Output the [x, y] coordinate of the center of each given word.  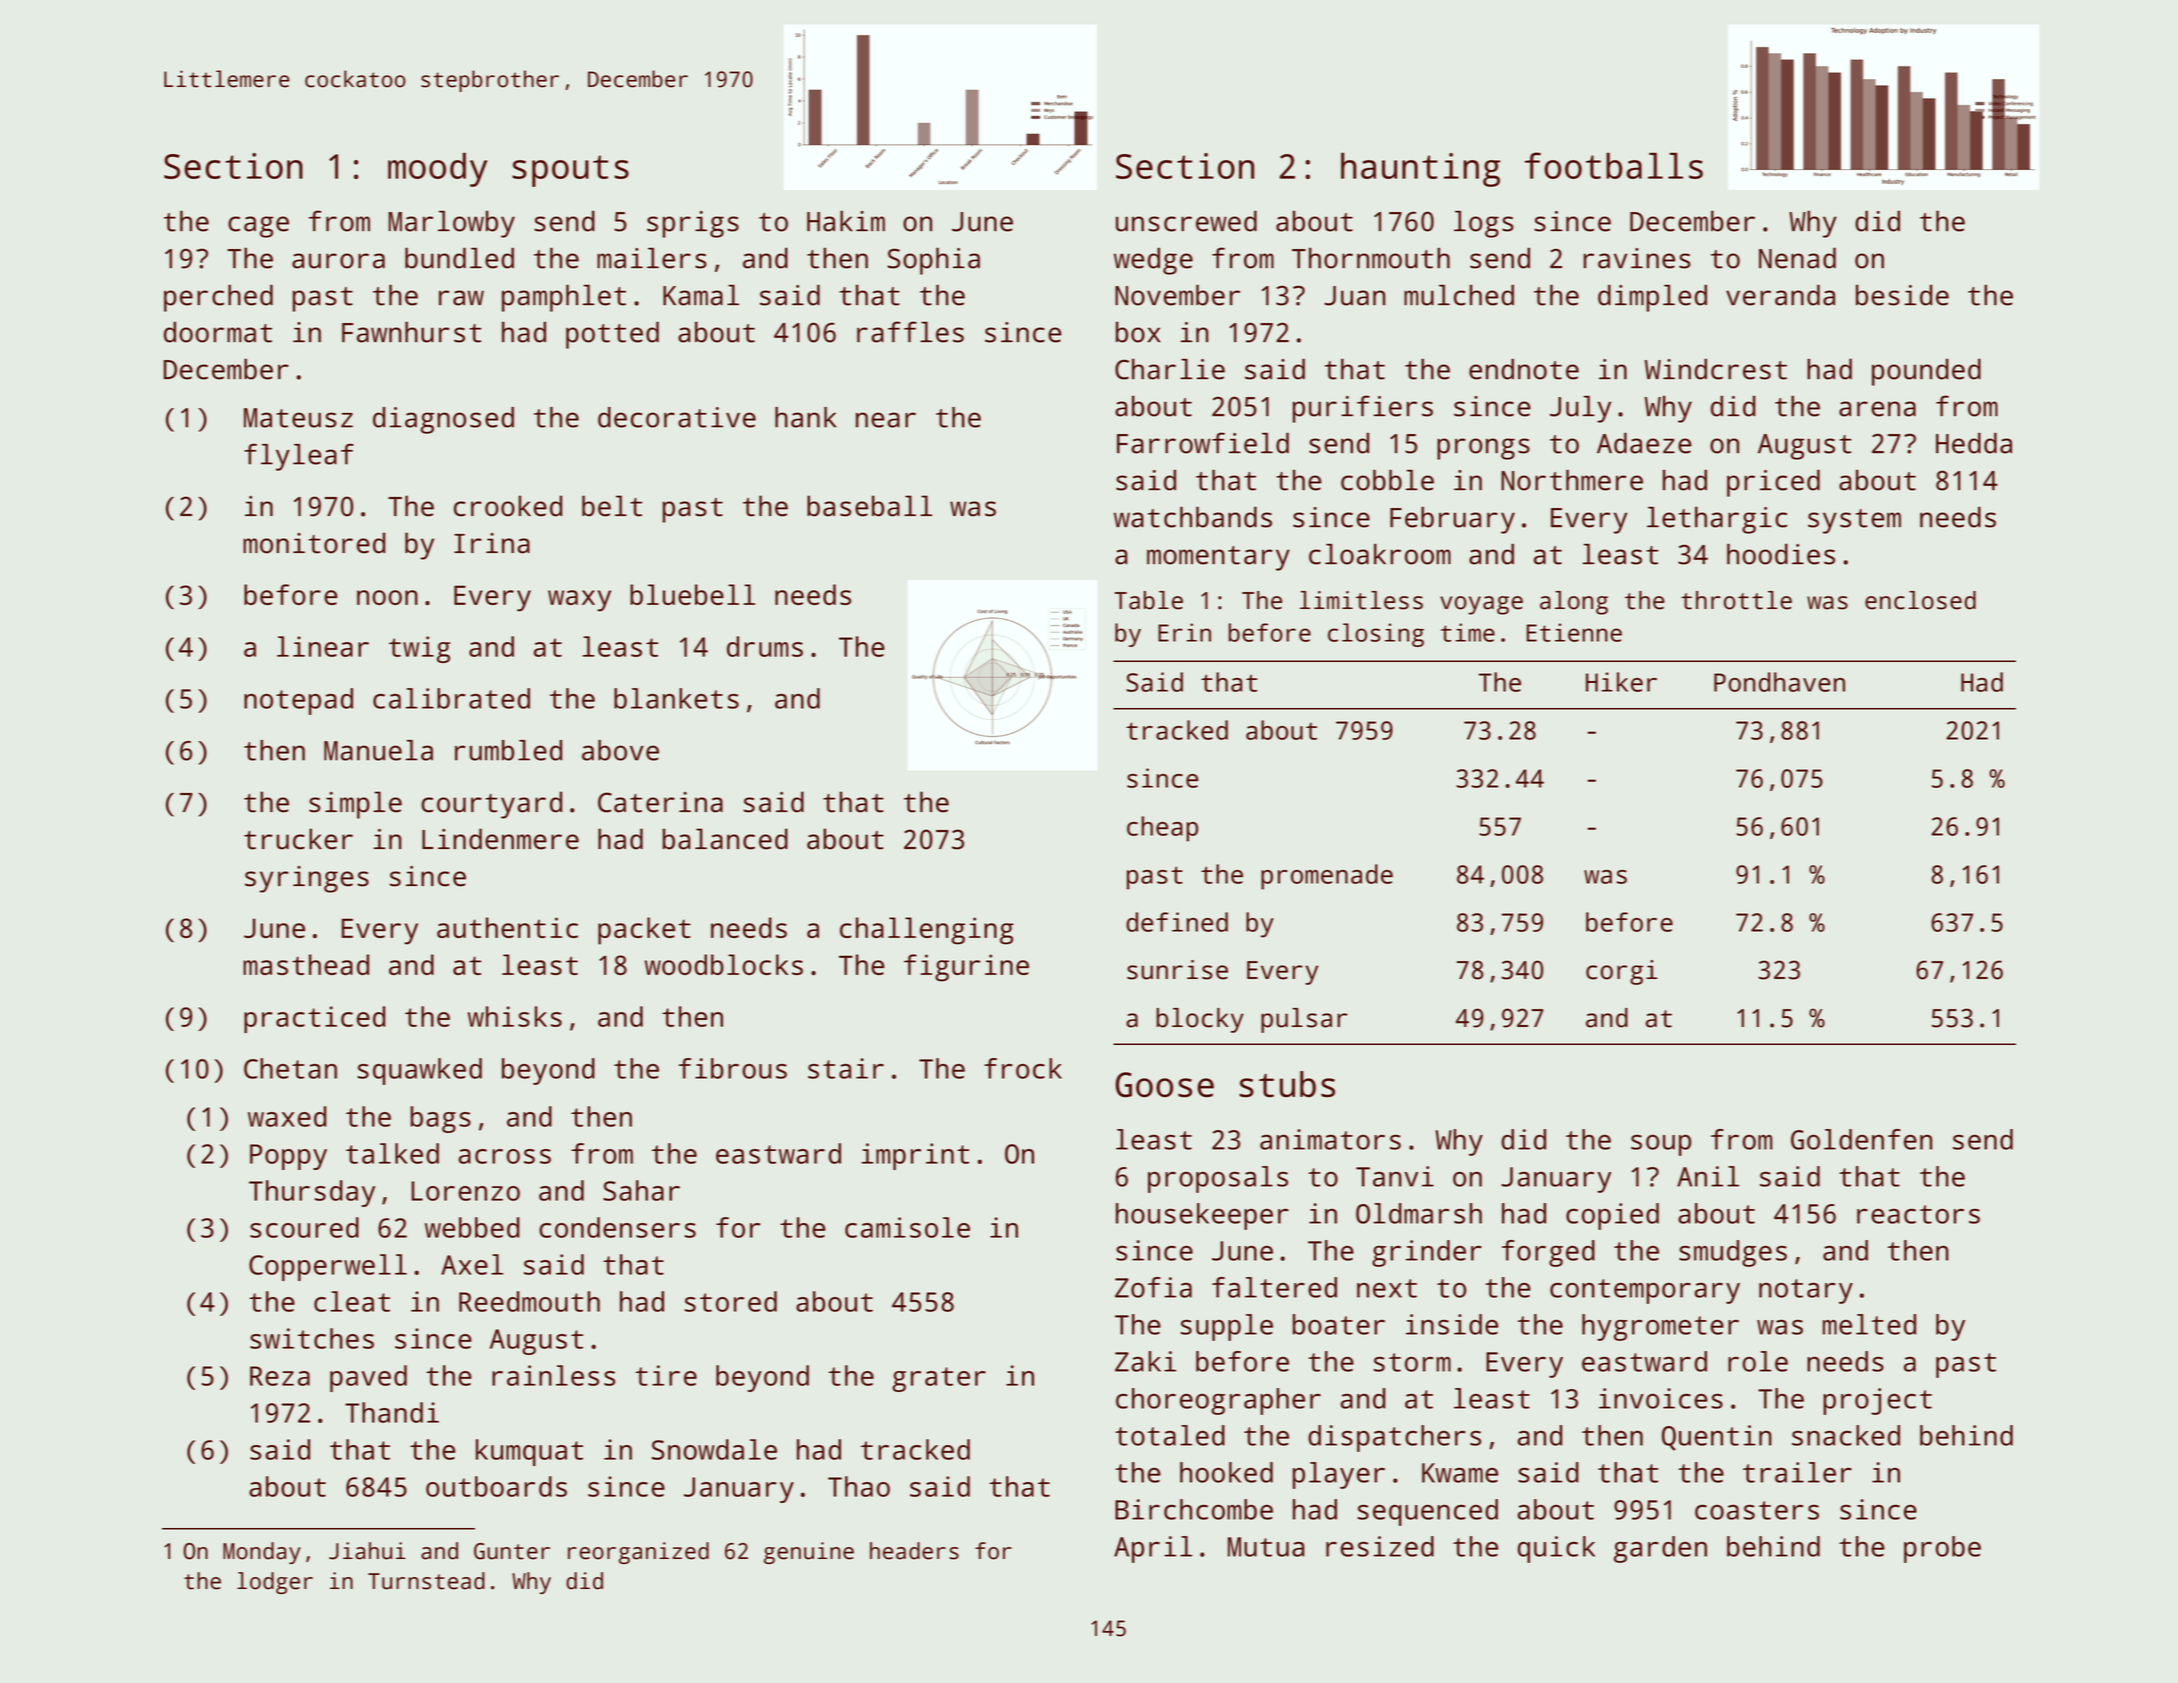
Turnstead [426, 1581]
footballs [1614, 165]
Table [1149, 600]
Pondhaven [1779, 682]
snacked [1846, 1435]
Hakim [846, 221]
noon [387, 597]
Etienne [1574, 632]
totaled [1170, 1435]
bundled [459, 258]
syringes [307, 879]
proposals [1218, 1179]
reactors [1918, 1214]
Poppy [288, 1157]
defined [1177, 922]
